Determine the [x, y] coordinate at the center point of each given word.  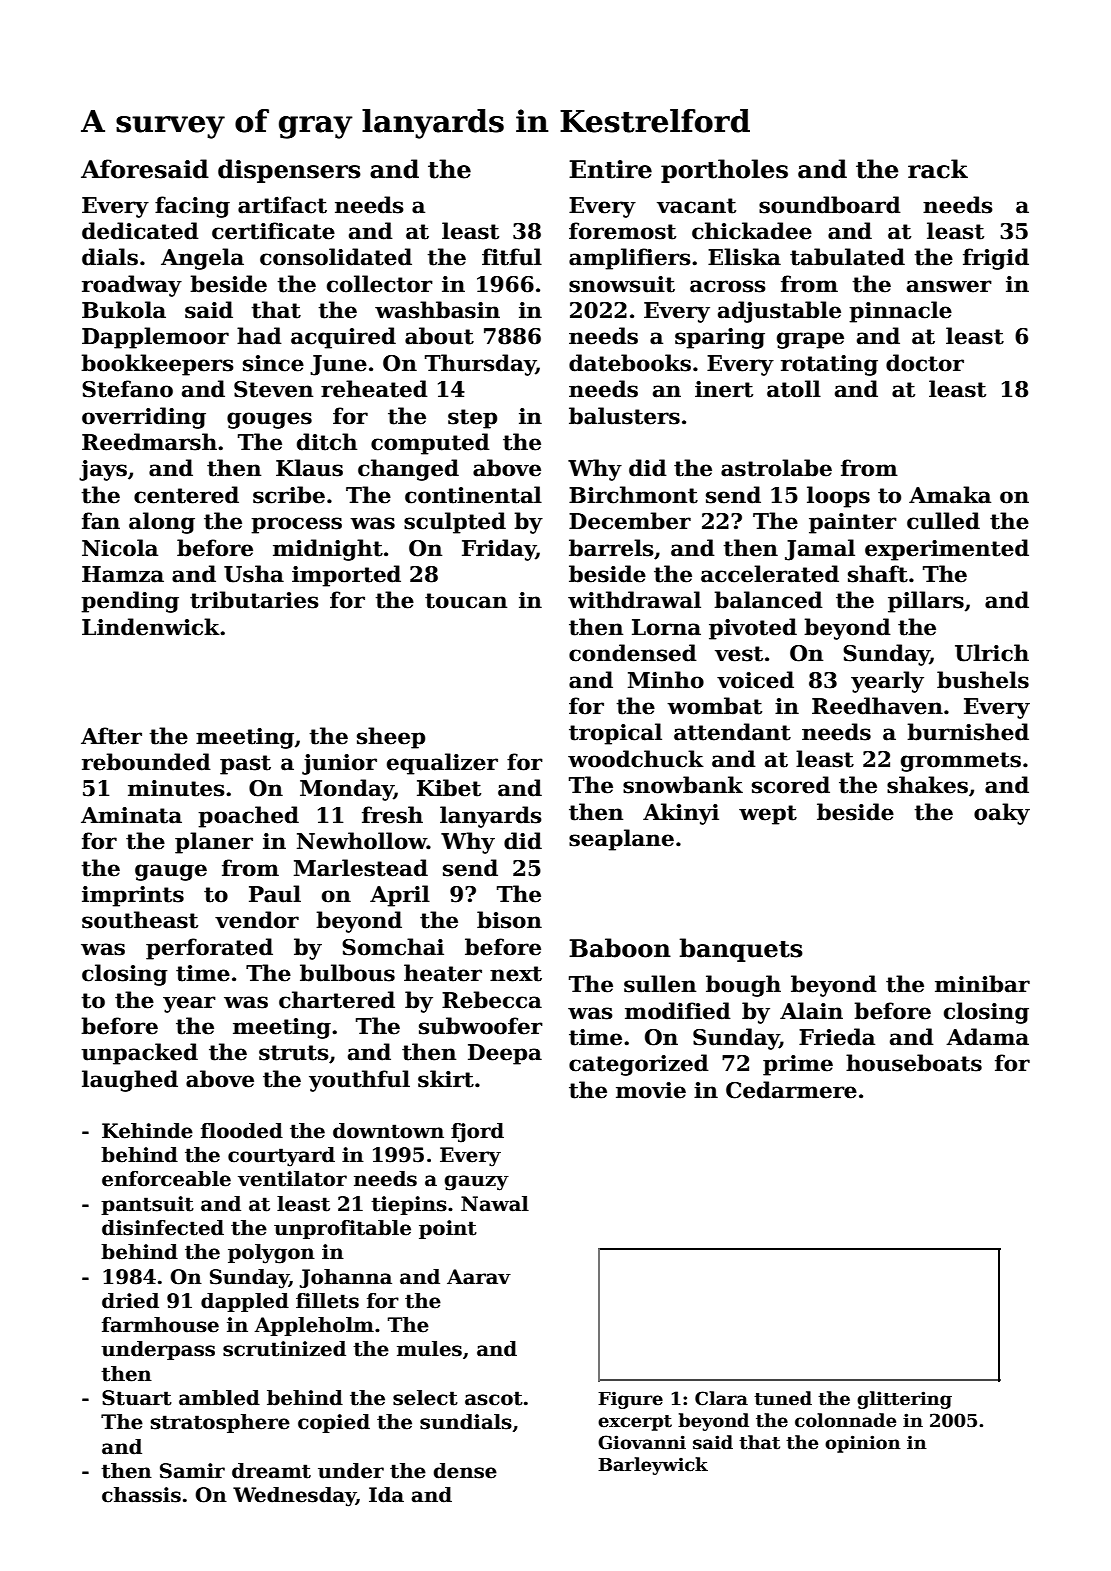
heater [443, 973]
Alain [811, 1011]
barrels [611, 548]
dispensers [289, 171]
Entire [610, 169]
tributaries [254, 600]
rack [938, 169]
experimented [947, 550]
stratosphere [220, 1423]
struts [294, 1053]
